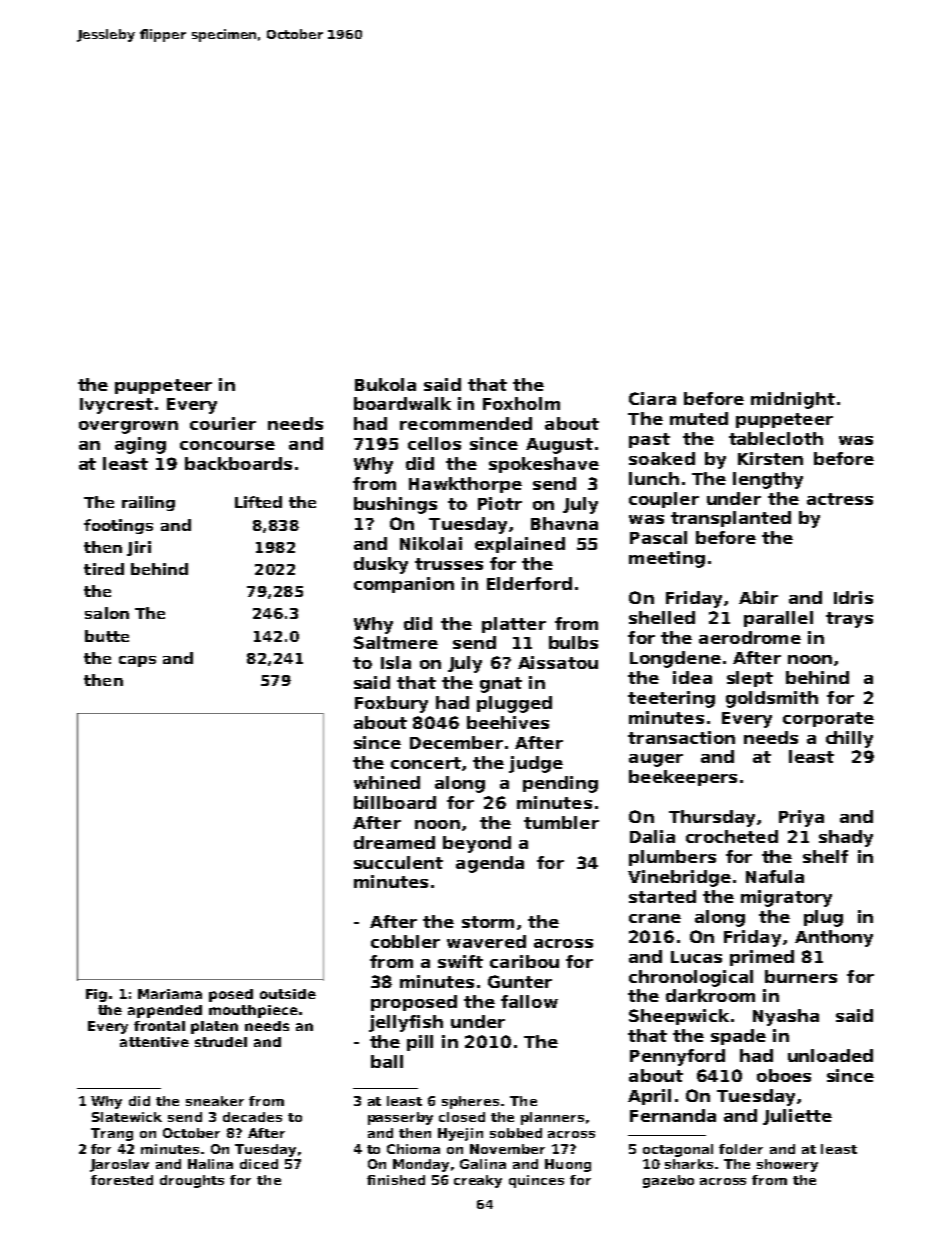  Describe the element at coordinates (662, 617) in the screenshot. I see `shelled` at that location.
